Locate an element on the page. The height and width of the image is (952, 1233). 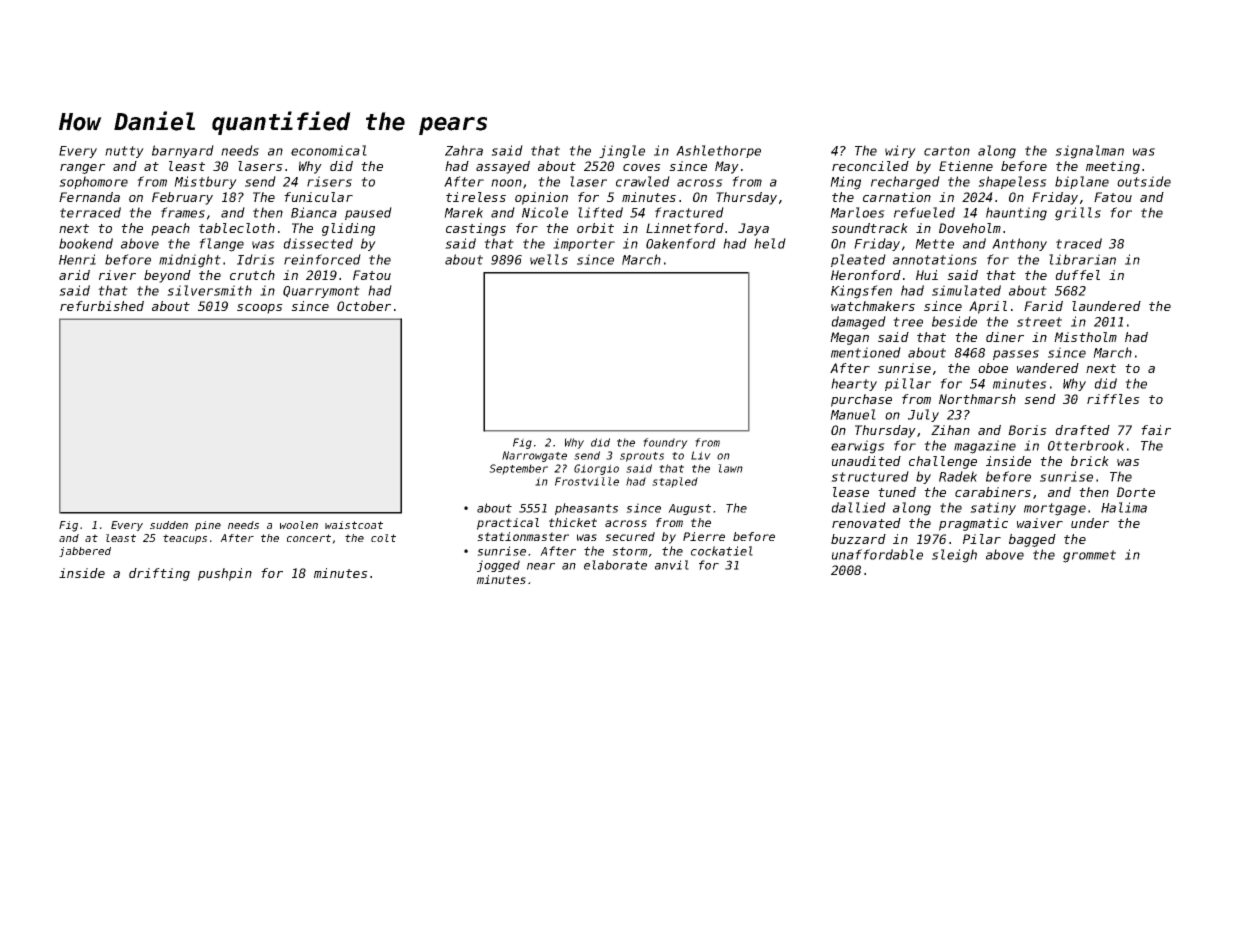
Zahra is located at coordinates (464, 150).
